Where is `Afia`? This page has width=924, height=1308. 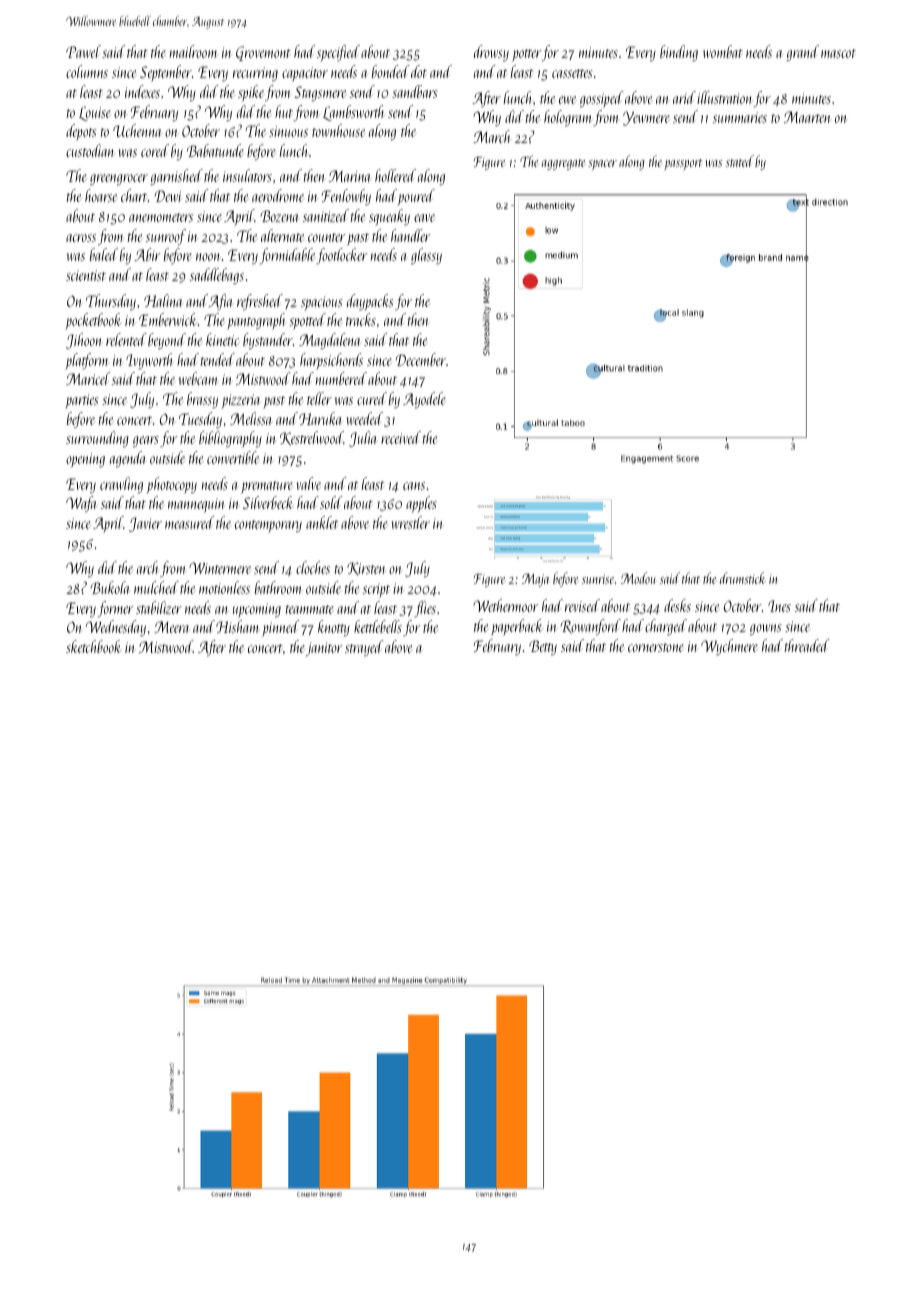 Afia is located at coordinates (221, 302).
